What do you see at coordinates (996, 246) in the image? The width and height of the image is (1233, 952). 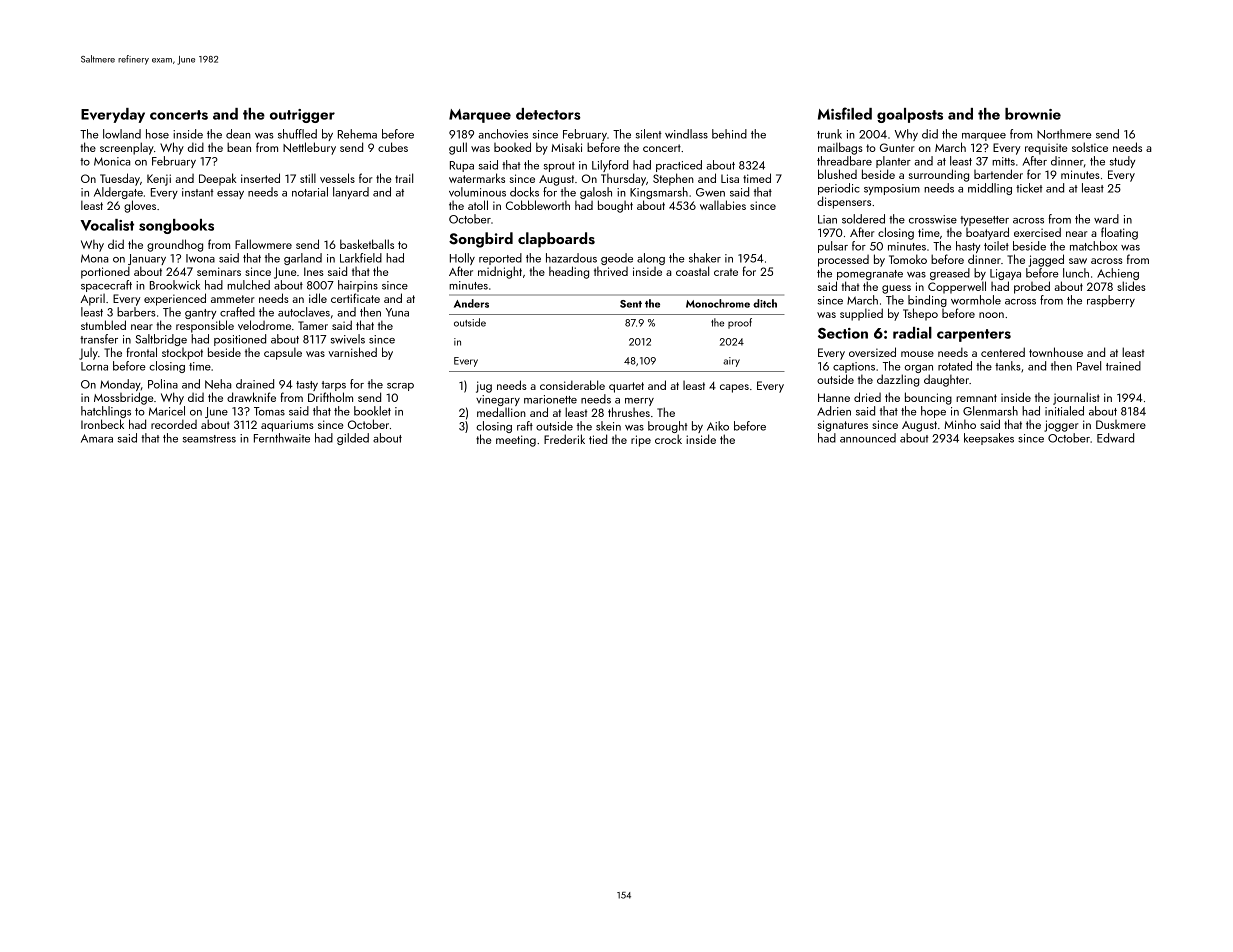 I see `toilet` at bounding box center [996, 246].
